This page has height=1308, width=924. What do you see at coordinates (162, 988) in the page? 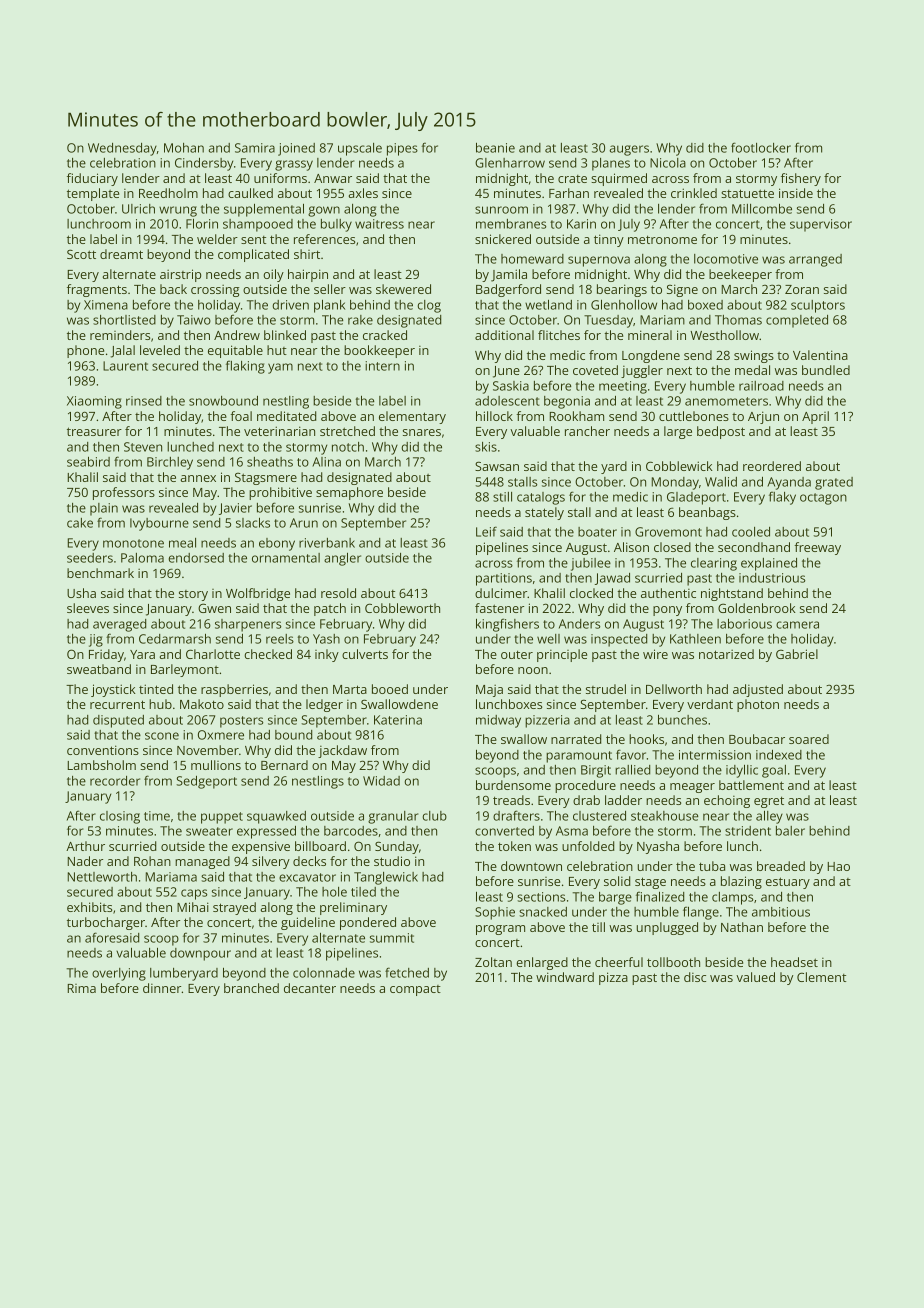
I see `dinner` at bounding box center [162, 988].
